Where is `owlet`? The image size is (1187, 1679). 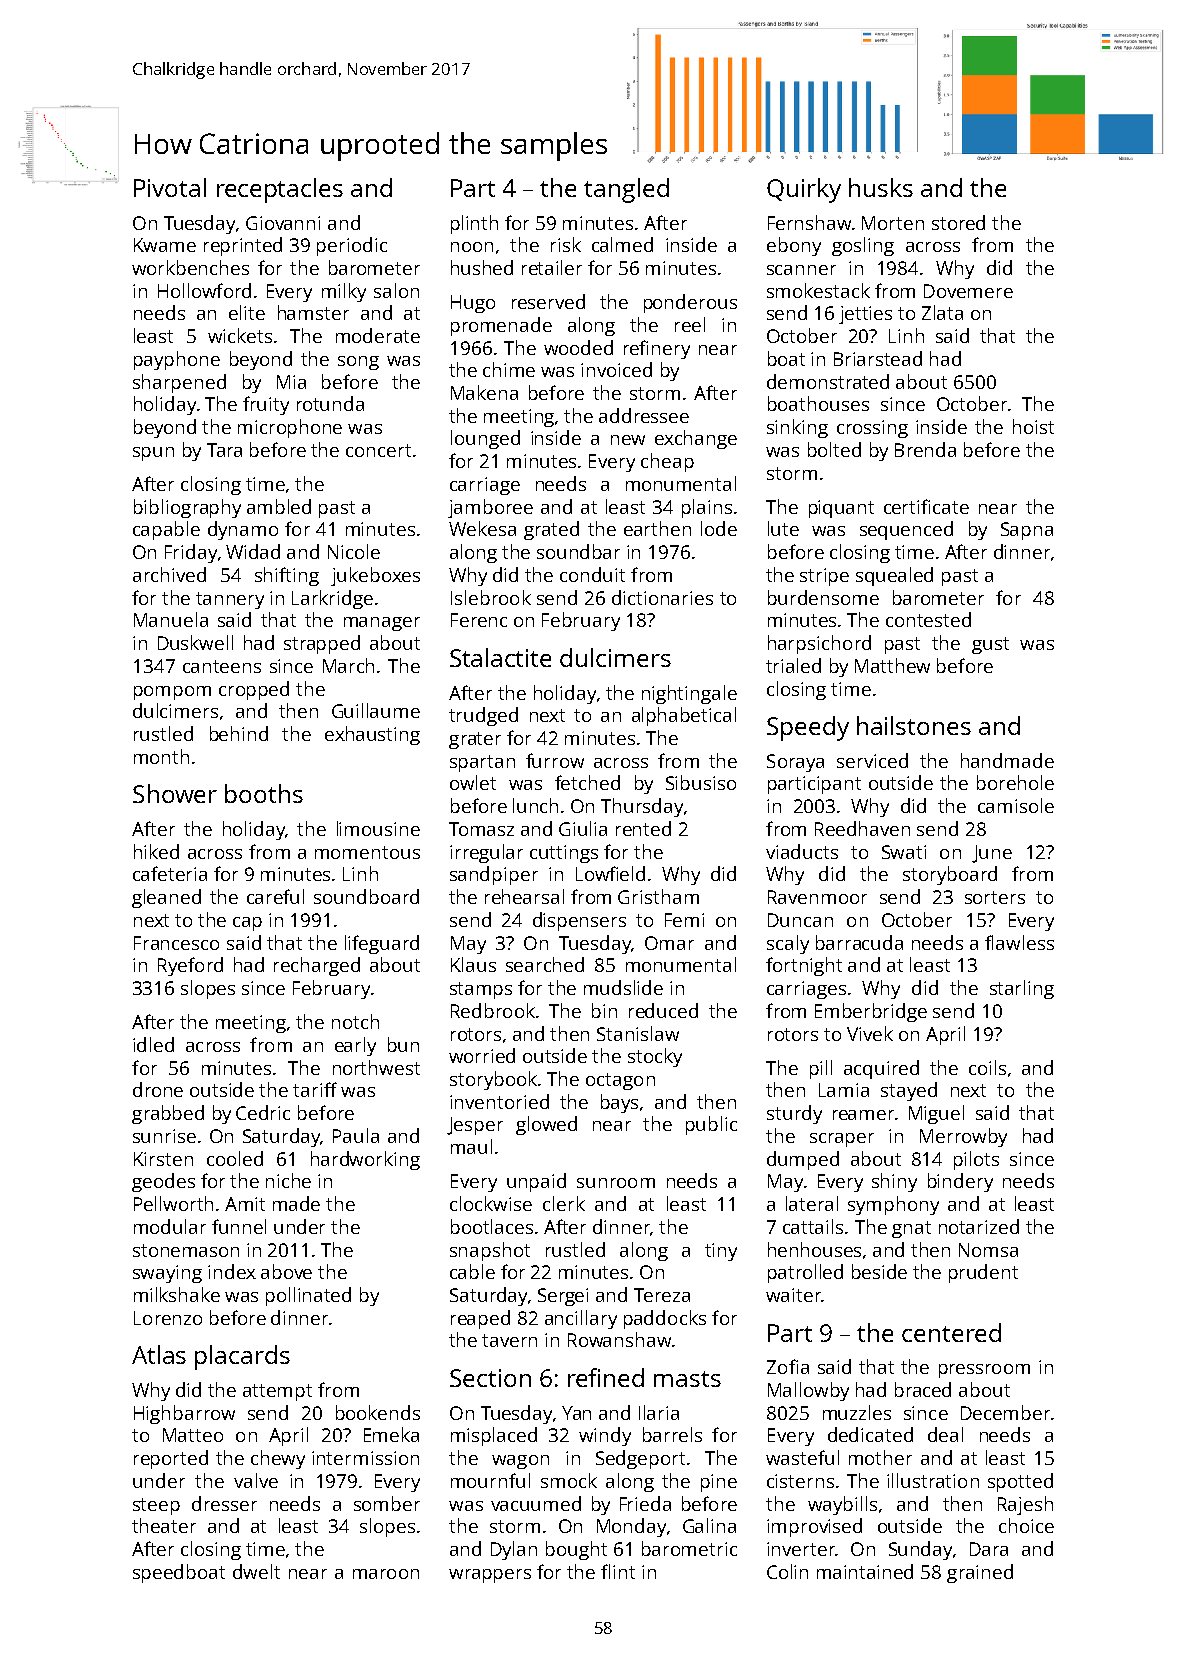
owlet is located at coordinates (473, 782).
